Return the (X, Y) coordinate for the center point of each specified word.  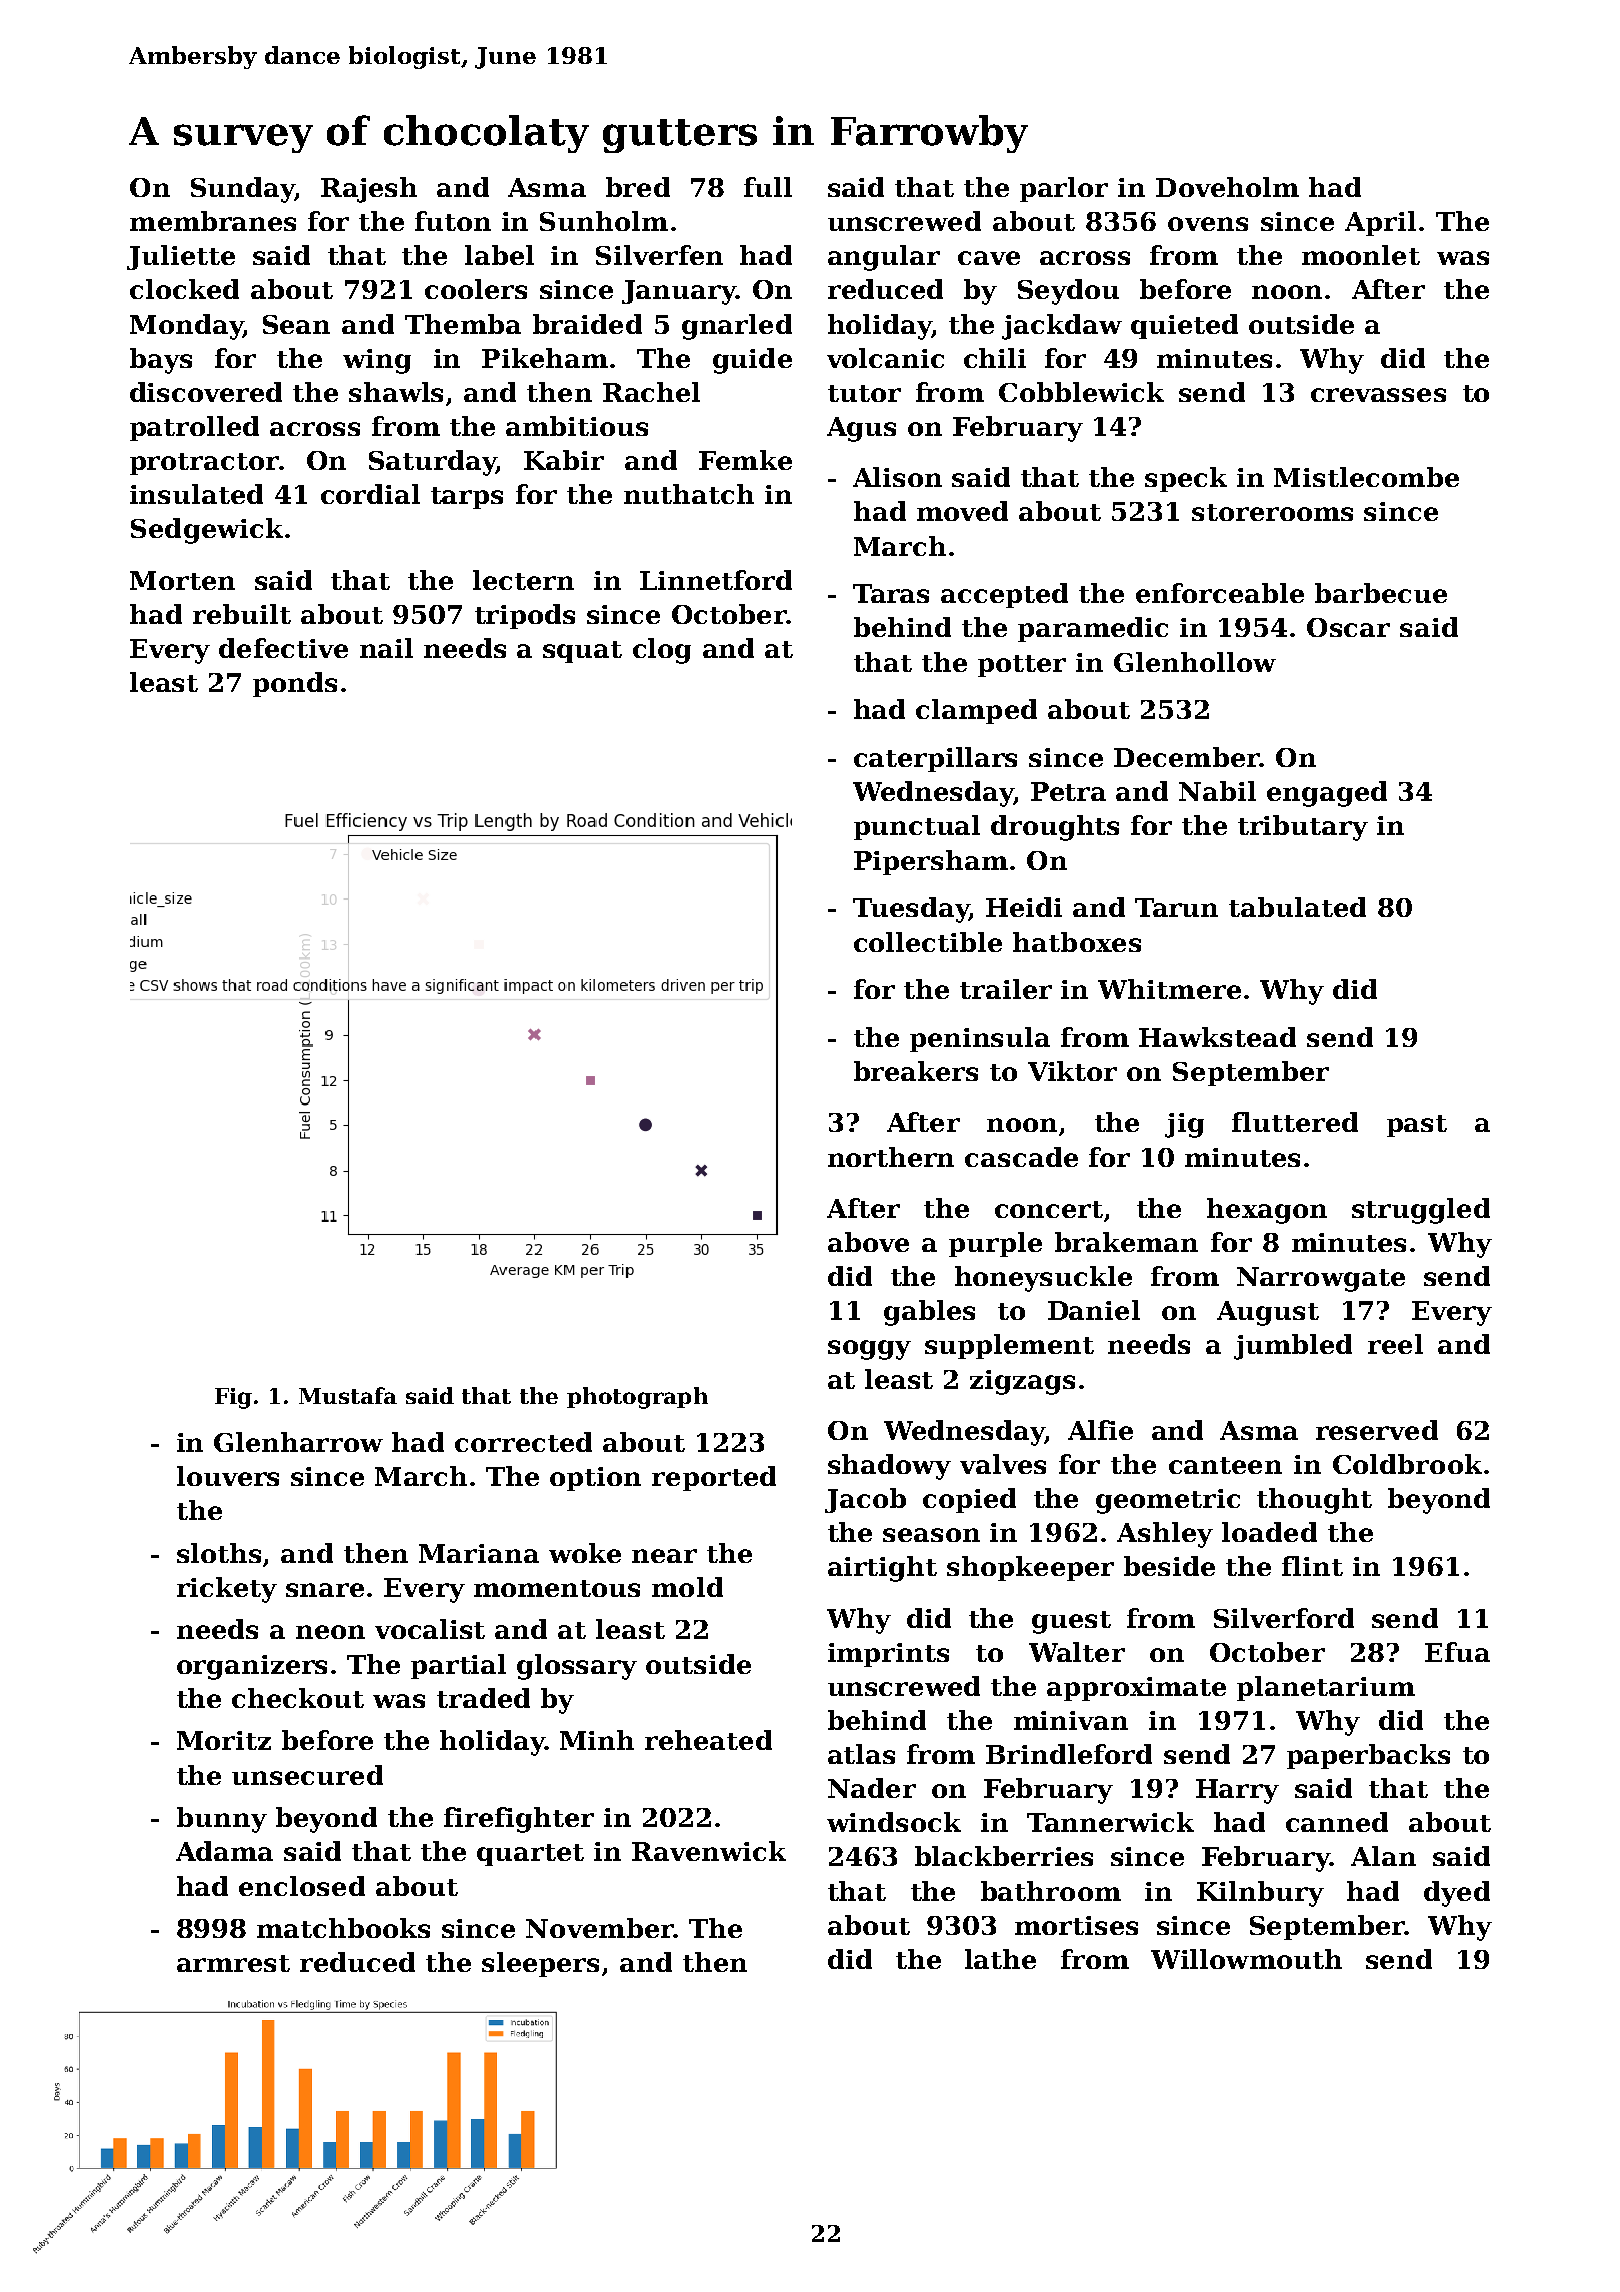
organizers (252, 1667)
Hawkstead (1217, 1037)
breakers (916, 1071)
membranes (213, 221)
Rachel (651, 392)
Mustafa (348, 1395)
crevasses (1378, 395)
